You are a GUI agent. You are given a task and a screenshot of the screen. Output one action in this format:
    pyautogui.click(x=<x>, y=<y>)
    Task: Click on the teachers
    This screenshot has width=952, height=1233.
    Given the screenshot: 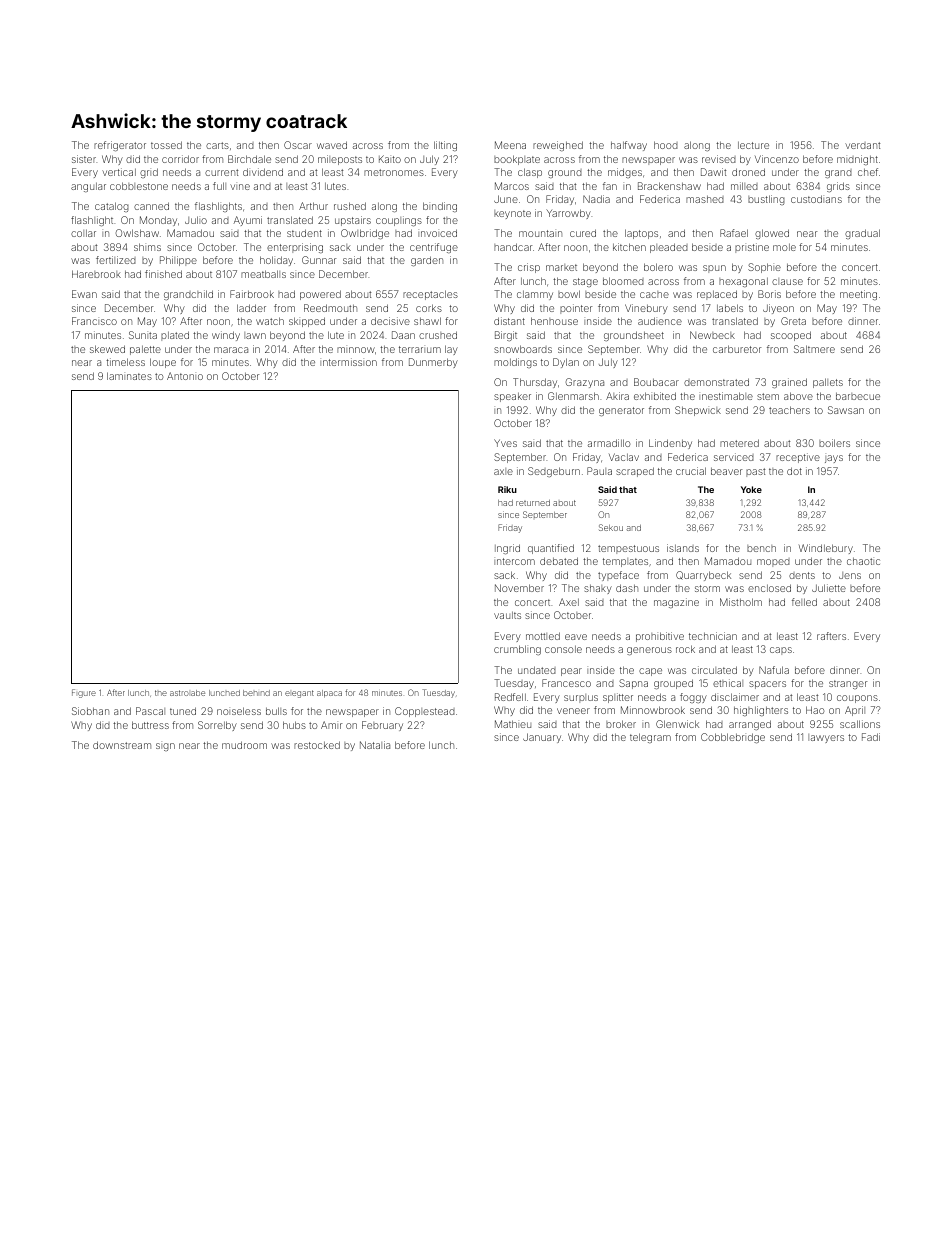 What is the action you would take?
    pyautogui.click(x=789, y=410)
